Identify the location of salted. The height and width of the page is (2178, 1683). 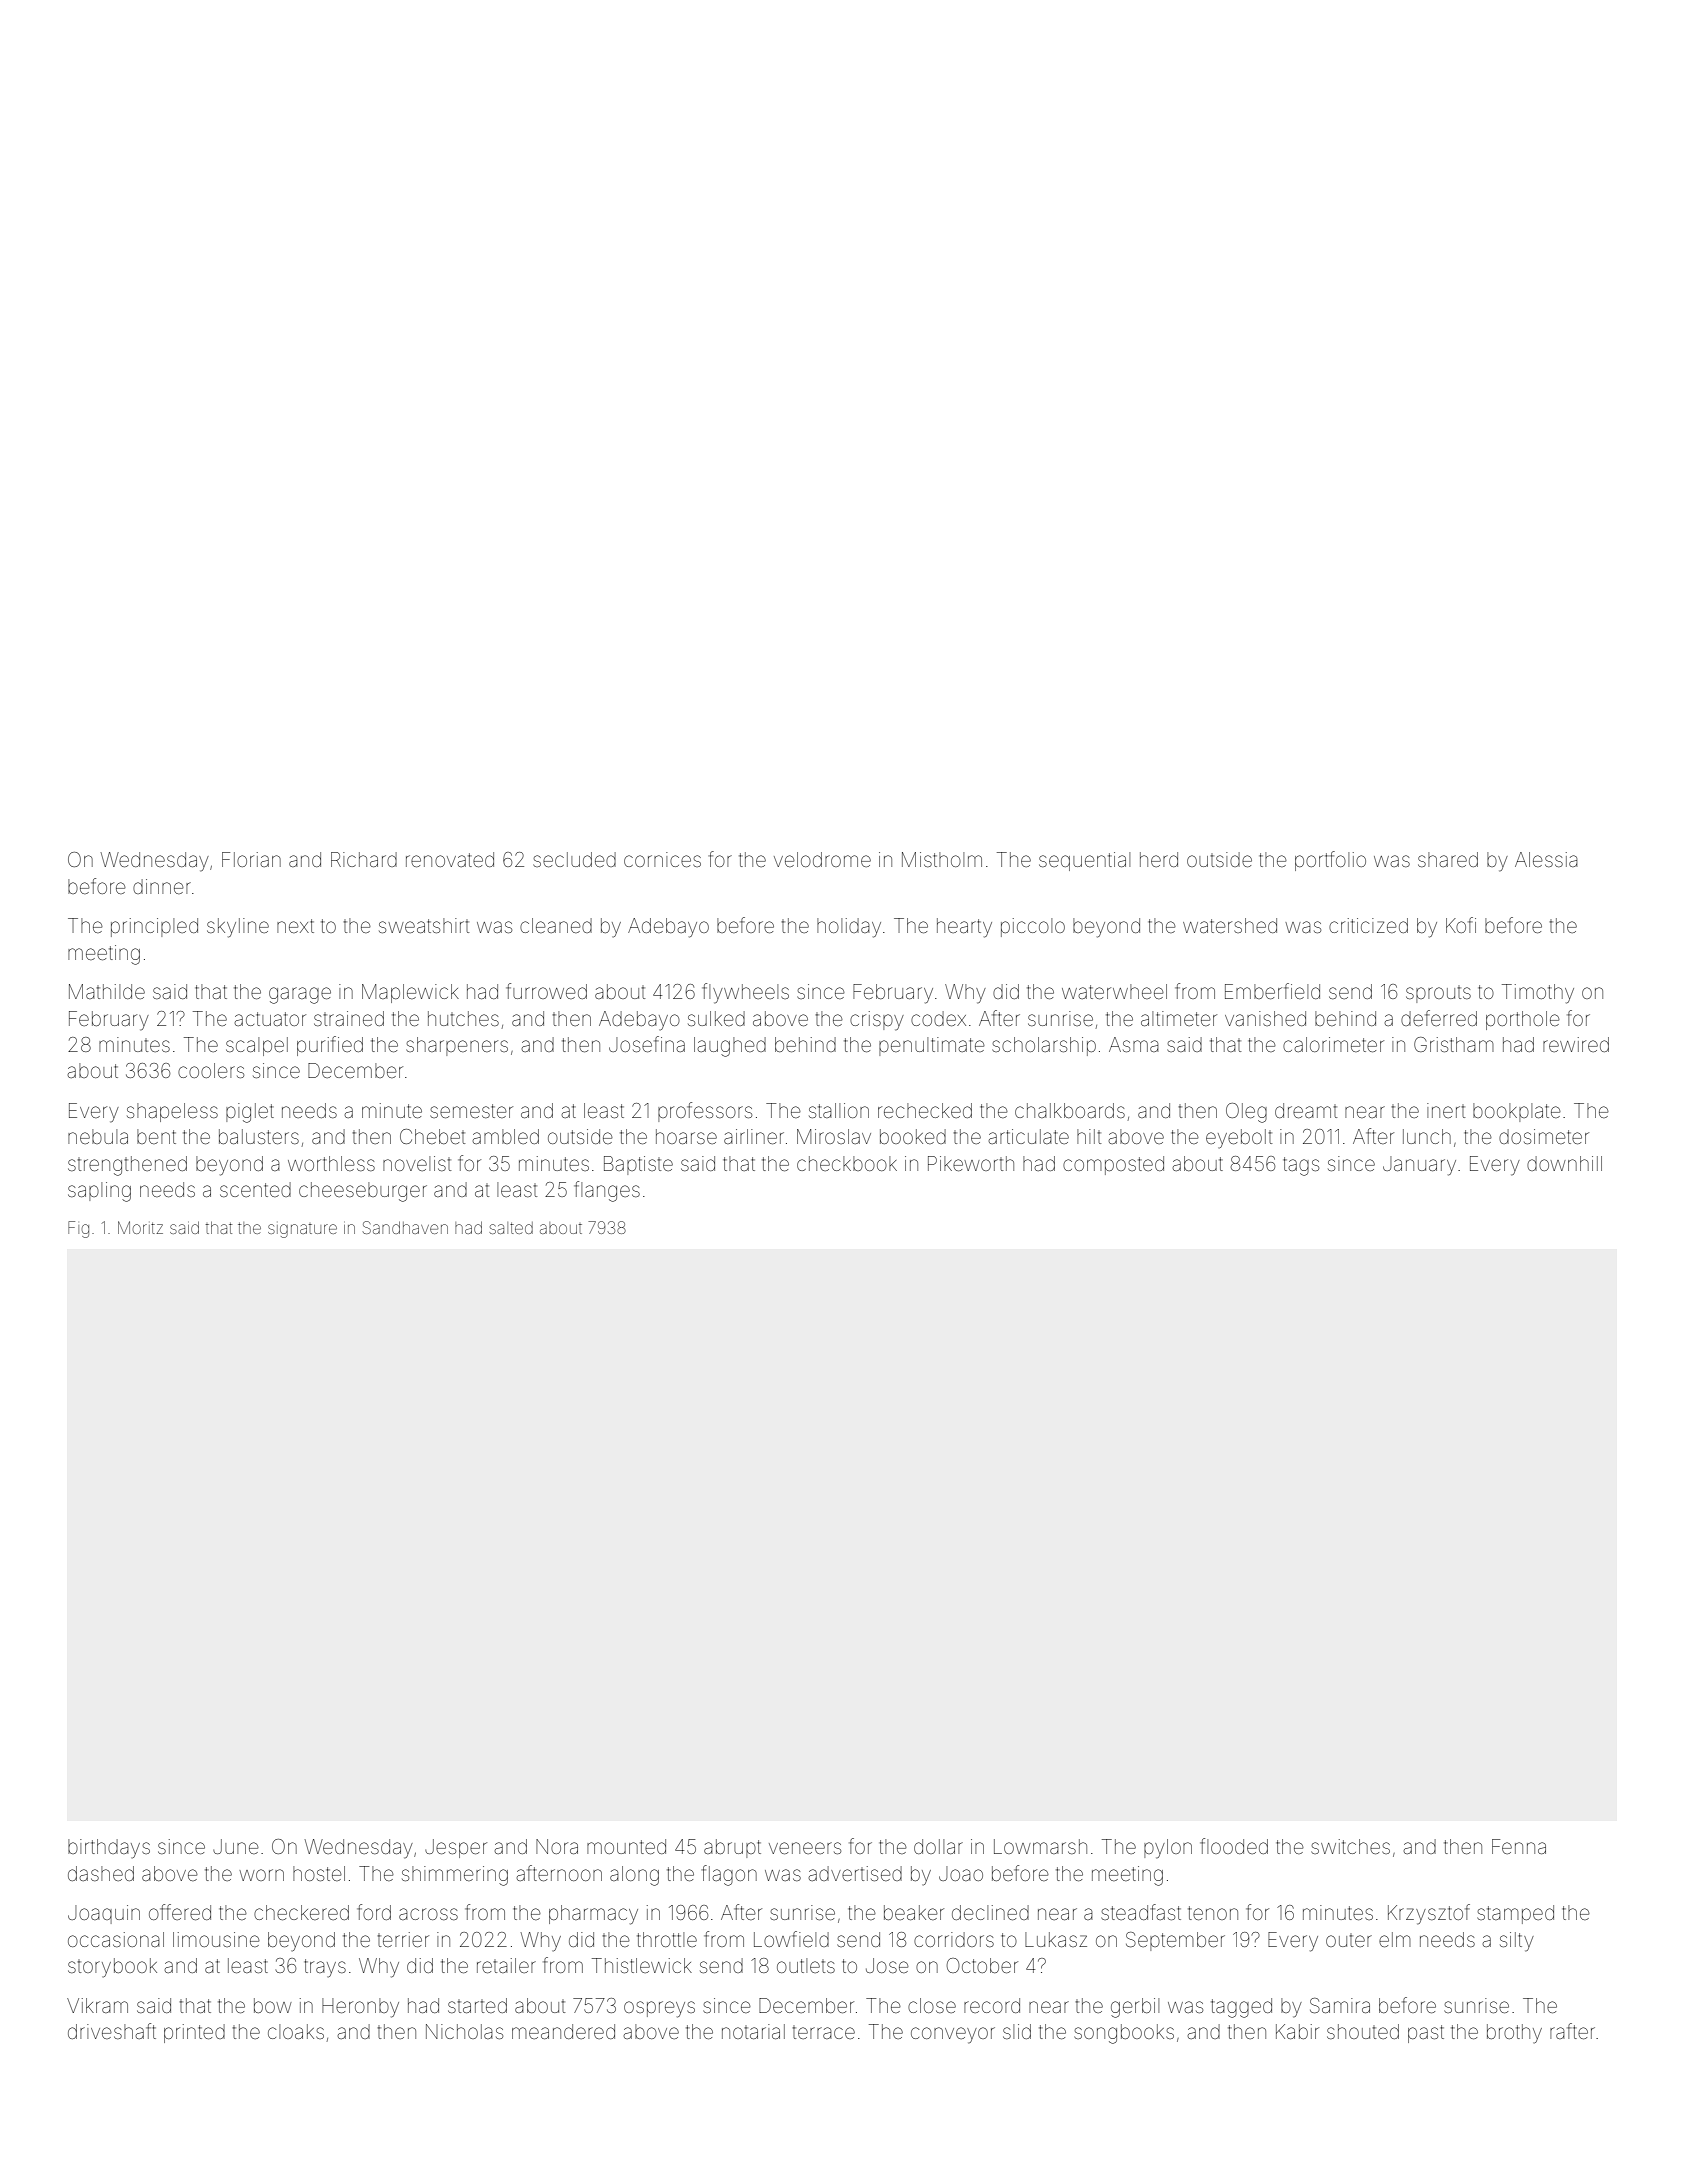
(511, 1228).
